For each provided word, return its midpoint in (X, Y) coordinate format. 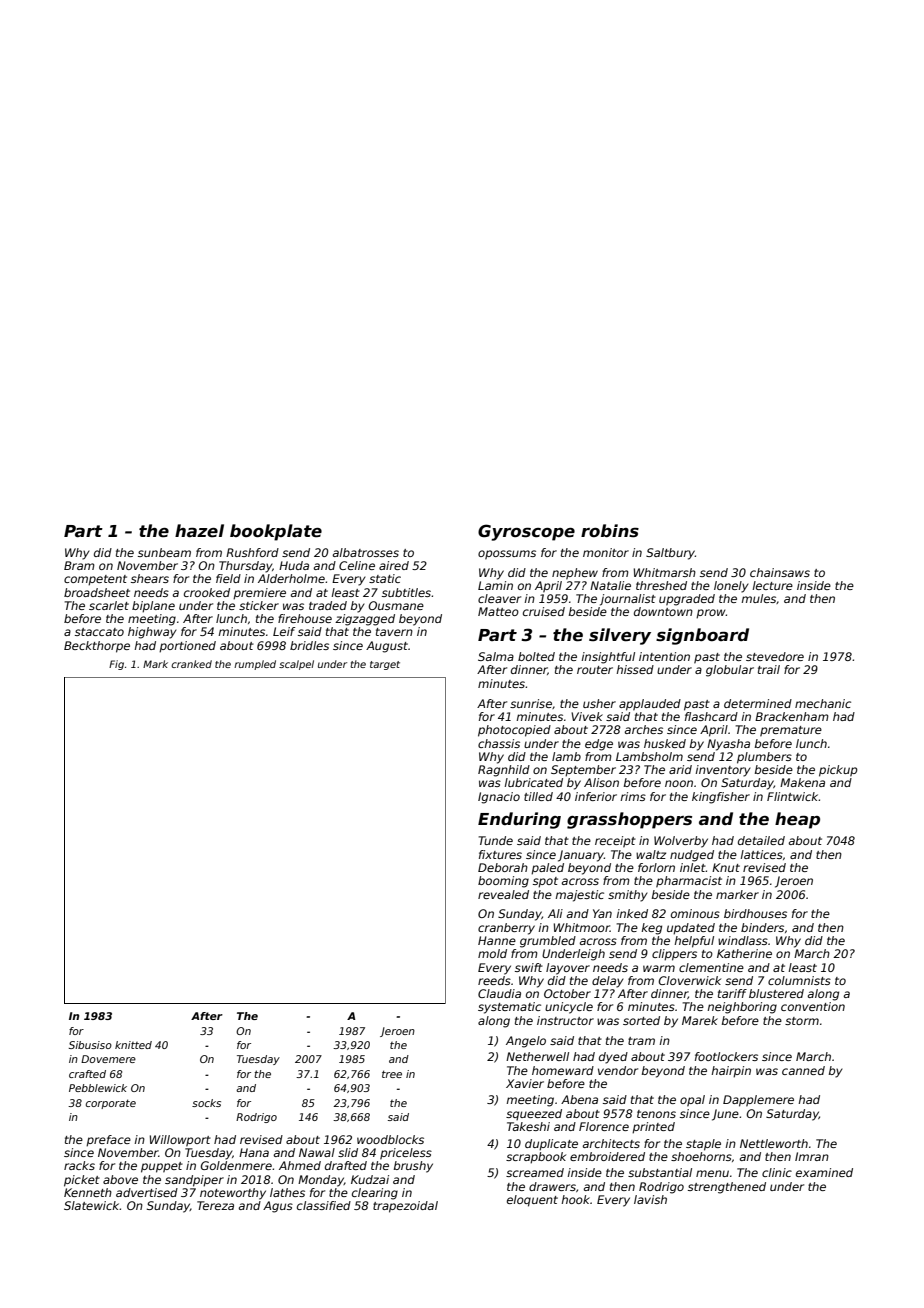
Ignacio (499, 798)
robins (610, 531)
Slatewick (92, 1205)
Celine (357, 565)
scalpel (296, 665)
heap (797, 820)
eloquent (532, 1201)
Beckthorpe (97, 647)
